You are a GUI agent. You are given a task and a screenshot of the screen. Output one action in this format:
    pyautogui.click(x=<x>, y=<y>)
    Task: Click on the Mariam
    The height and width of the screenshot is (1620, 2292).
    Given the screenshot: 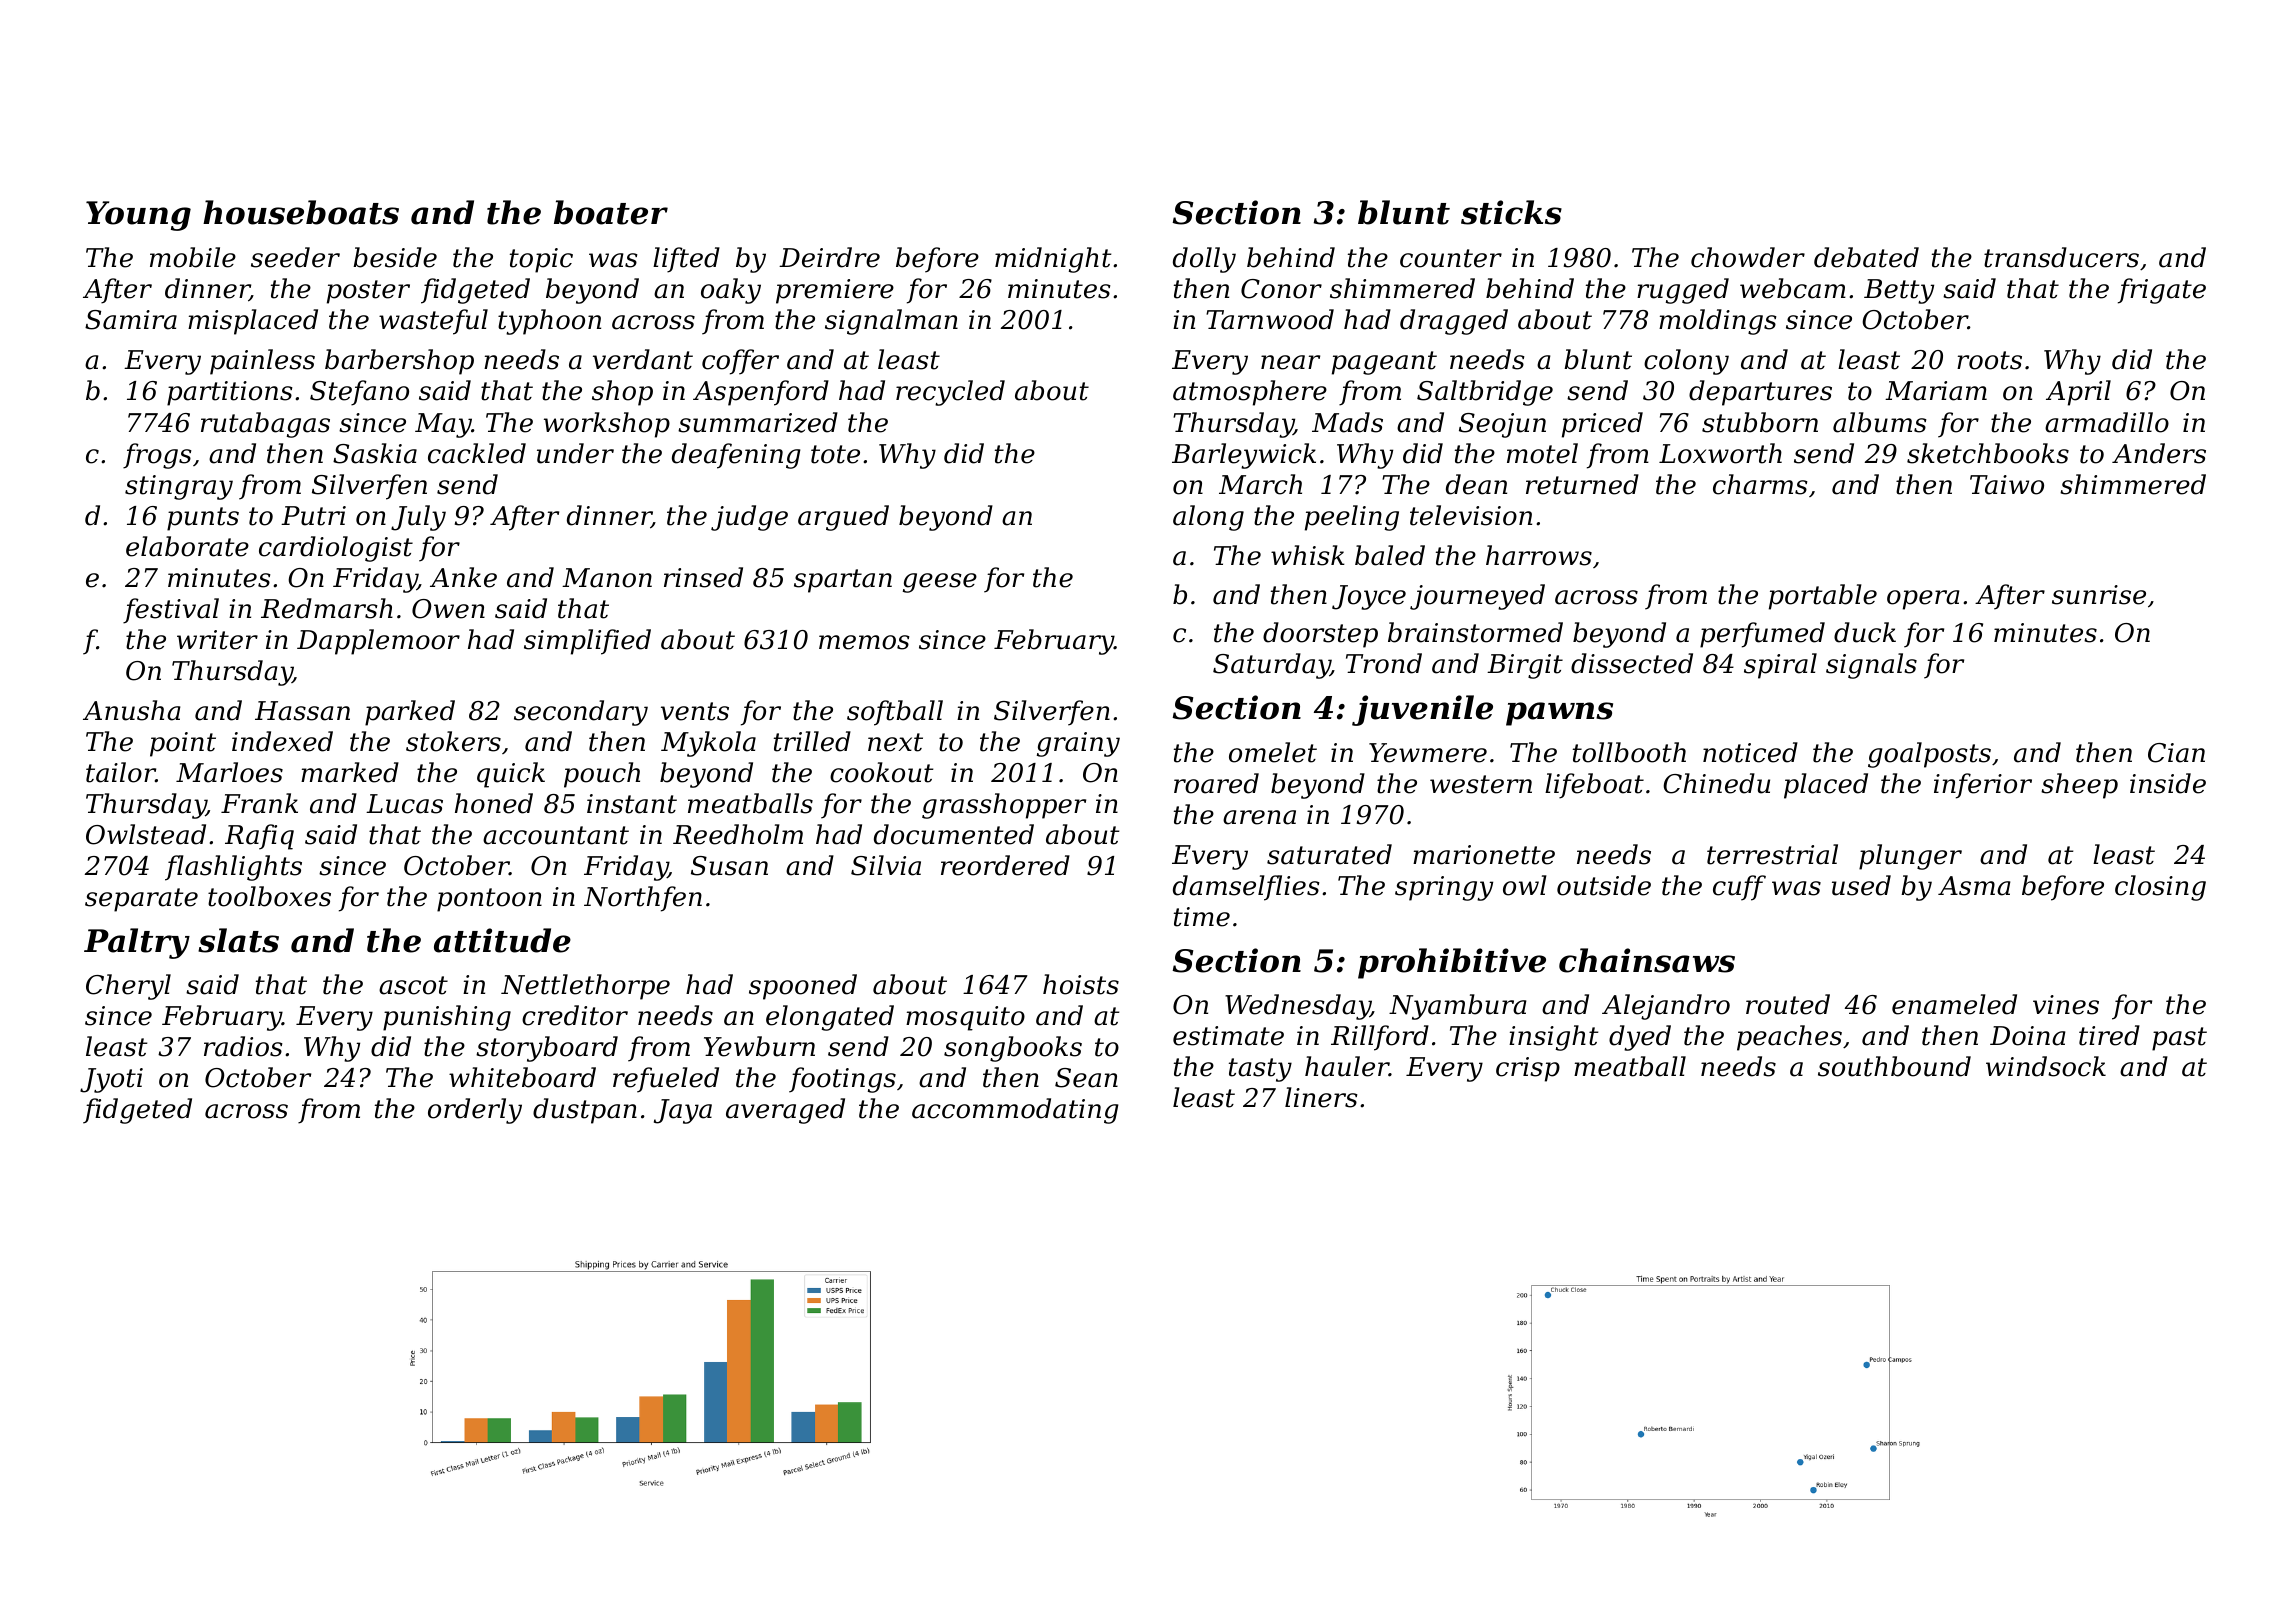 What is the action you would take?
    pyautogui.click(x=1936, y=391)
